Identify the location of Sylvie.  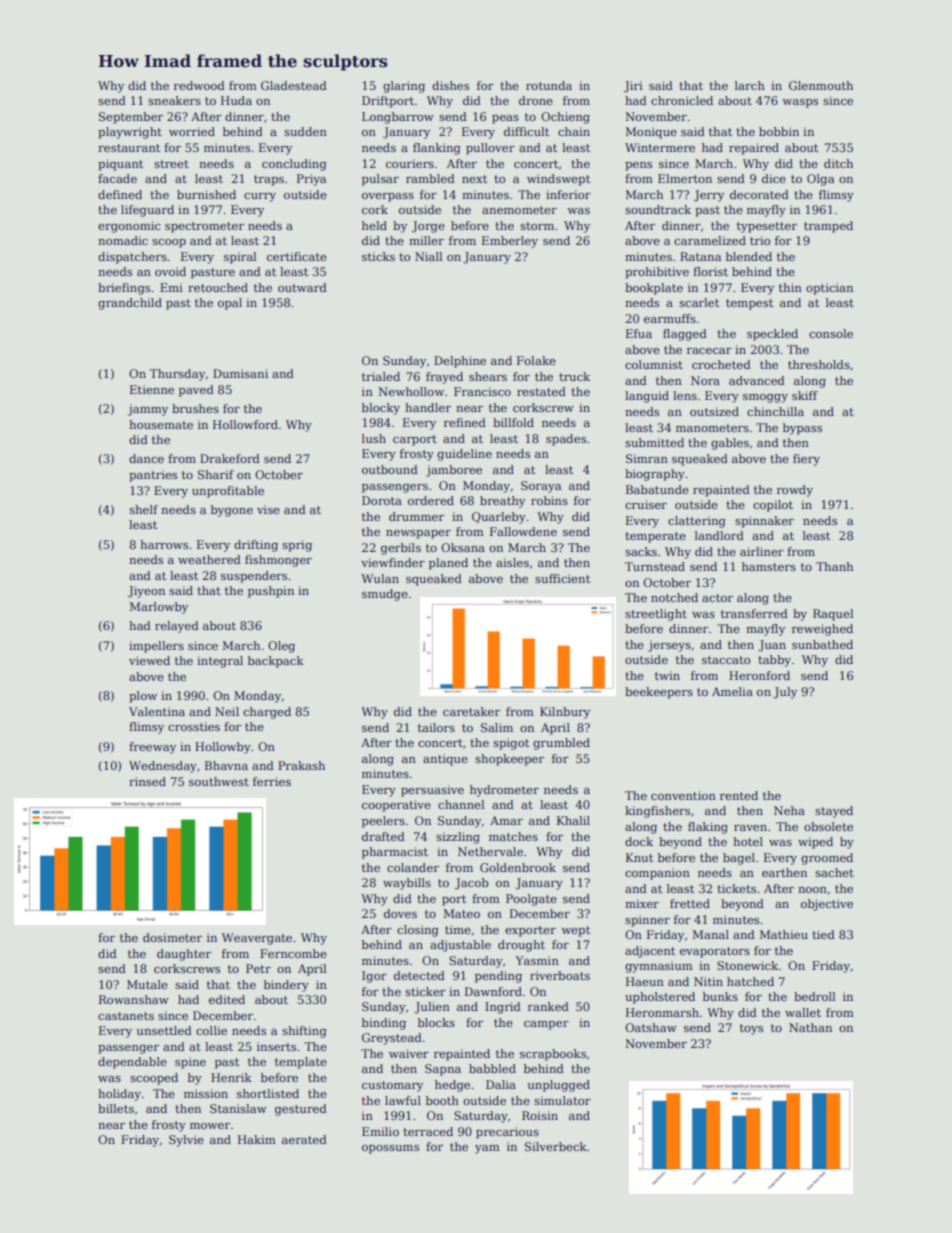
(186, 1141).
